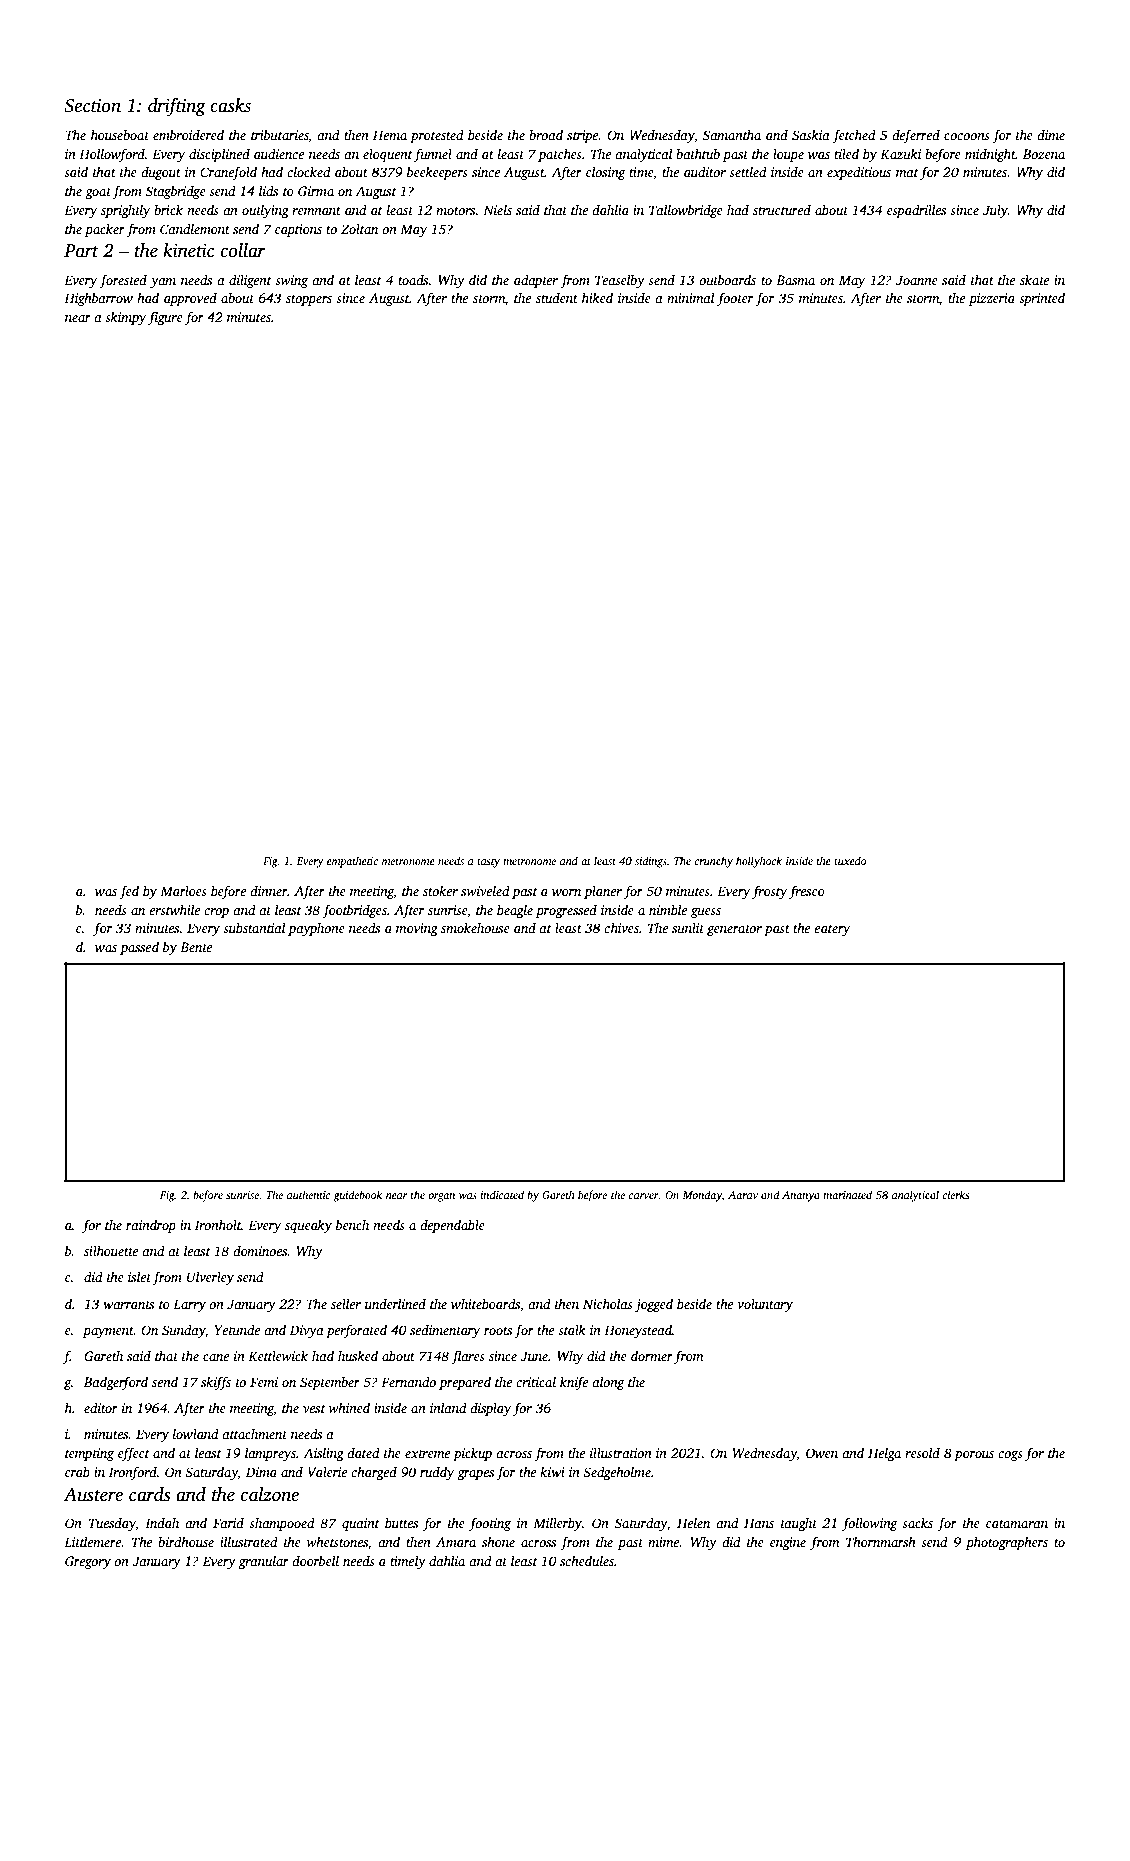 The image size is (1130, 1861). What do you see at coordinates (139, 1277) in the screenshot?
I see `islet` at bounding box center [139, 1277].
